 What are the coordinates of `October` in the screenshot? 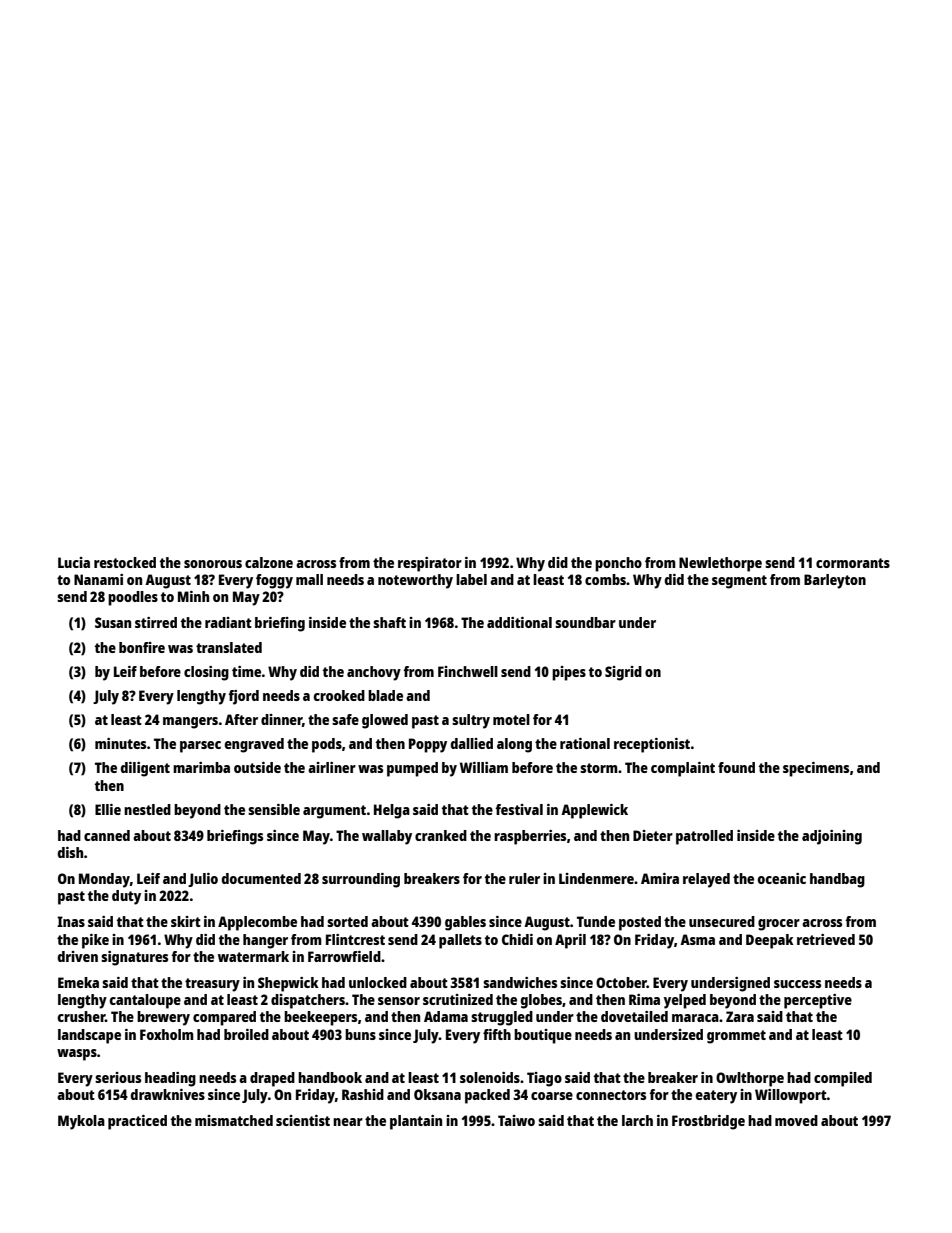 It's located at (621, 982).
